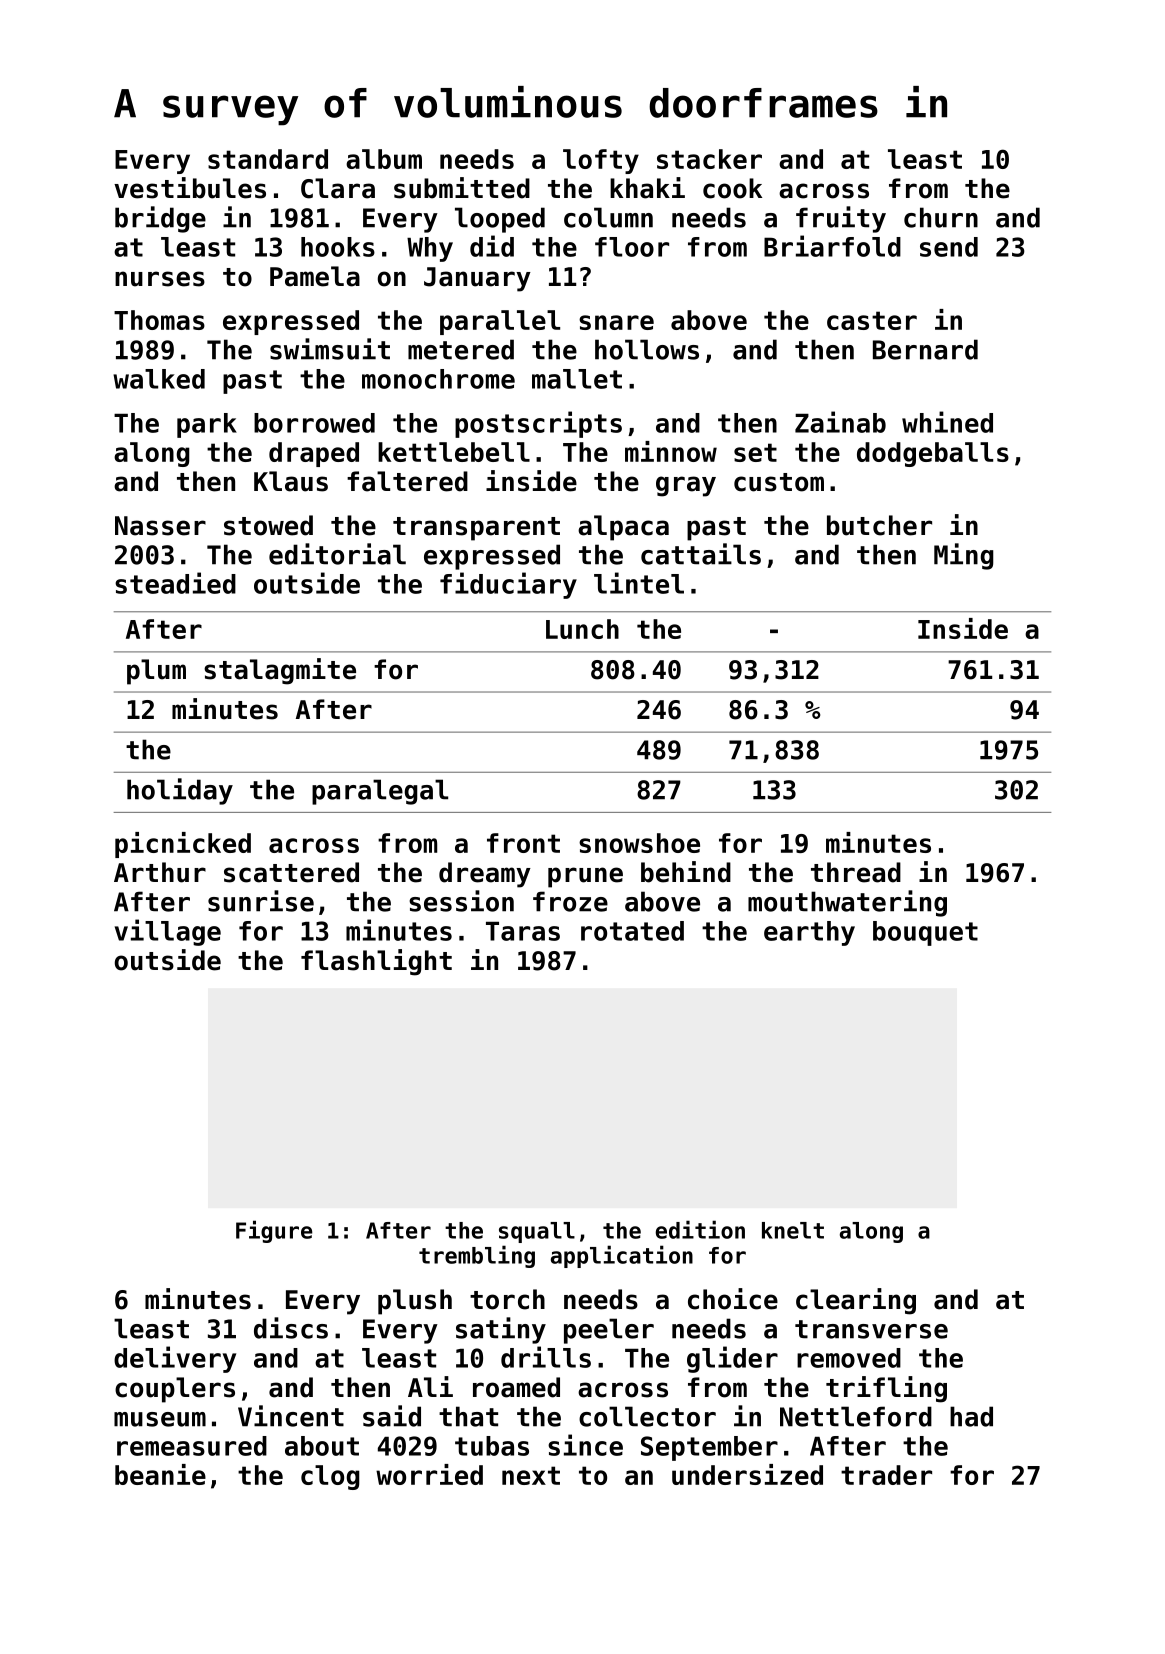 The image size is (1165, 1654). Describe the element at coordinates (871, 1329) in the image. I see `transverse` at that location.
